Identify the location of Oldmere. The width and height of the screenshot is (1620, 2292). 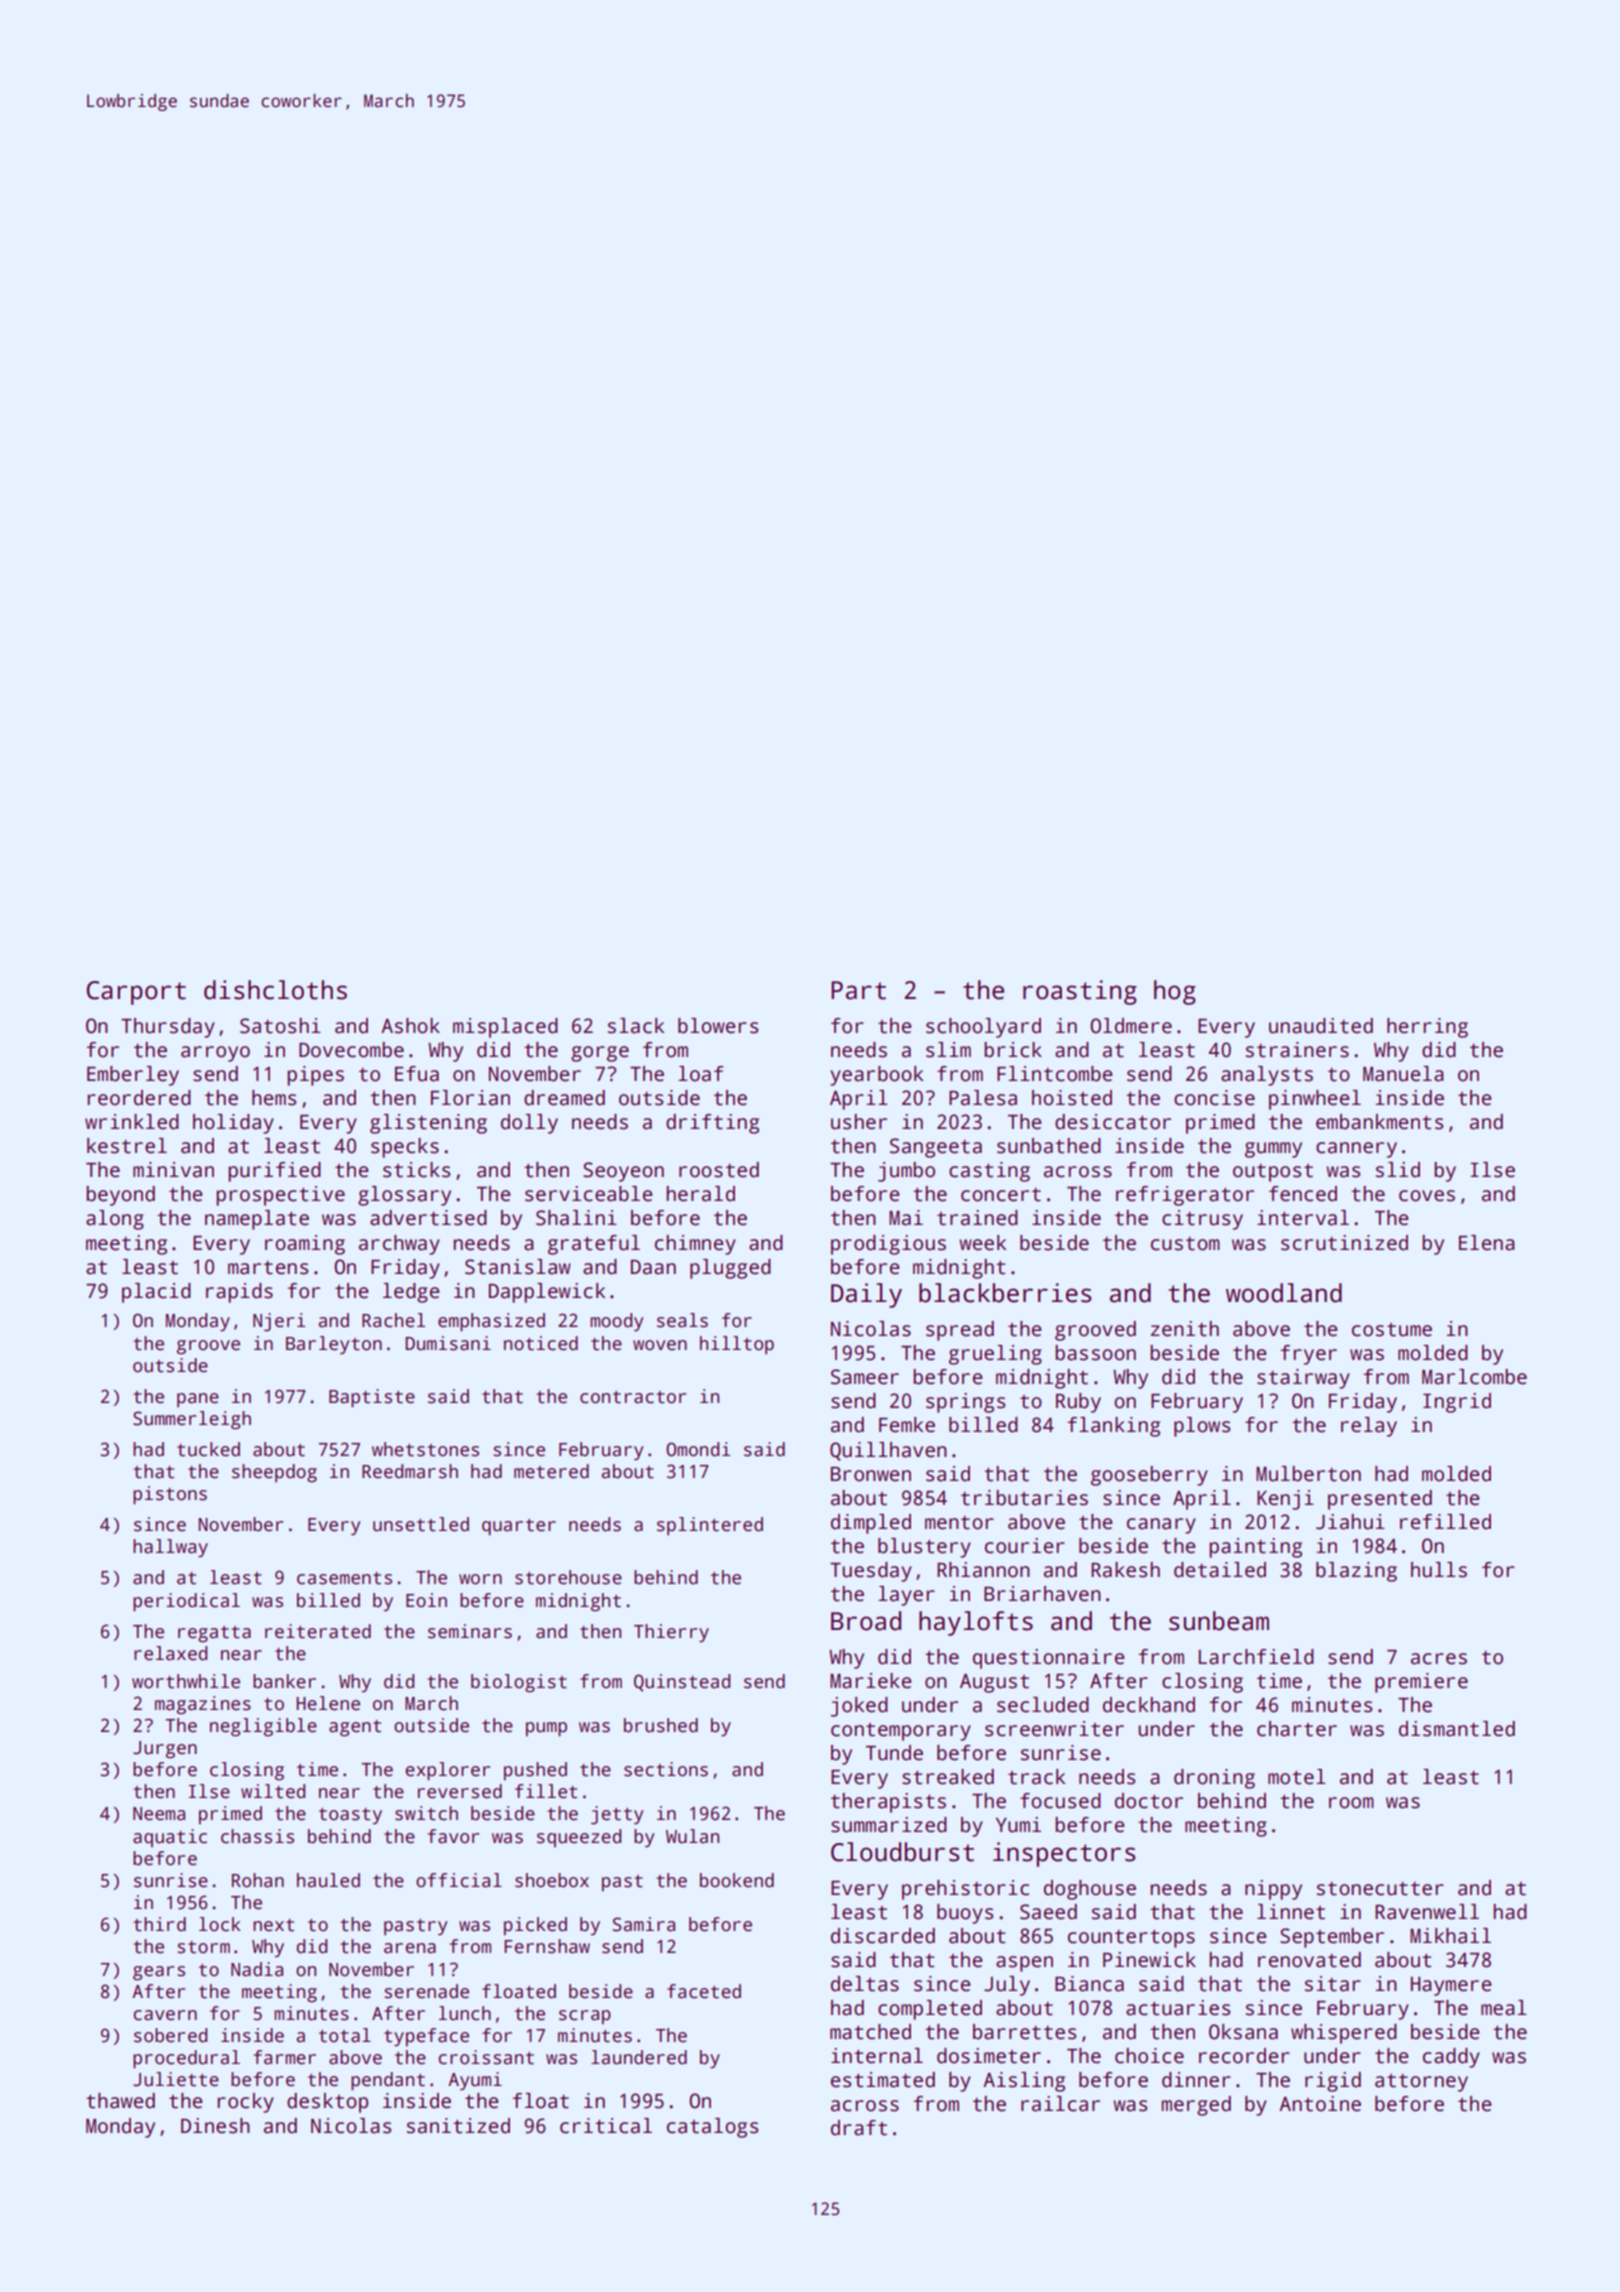
(1131, 1026).
